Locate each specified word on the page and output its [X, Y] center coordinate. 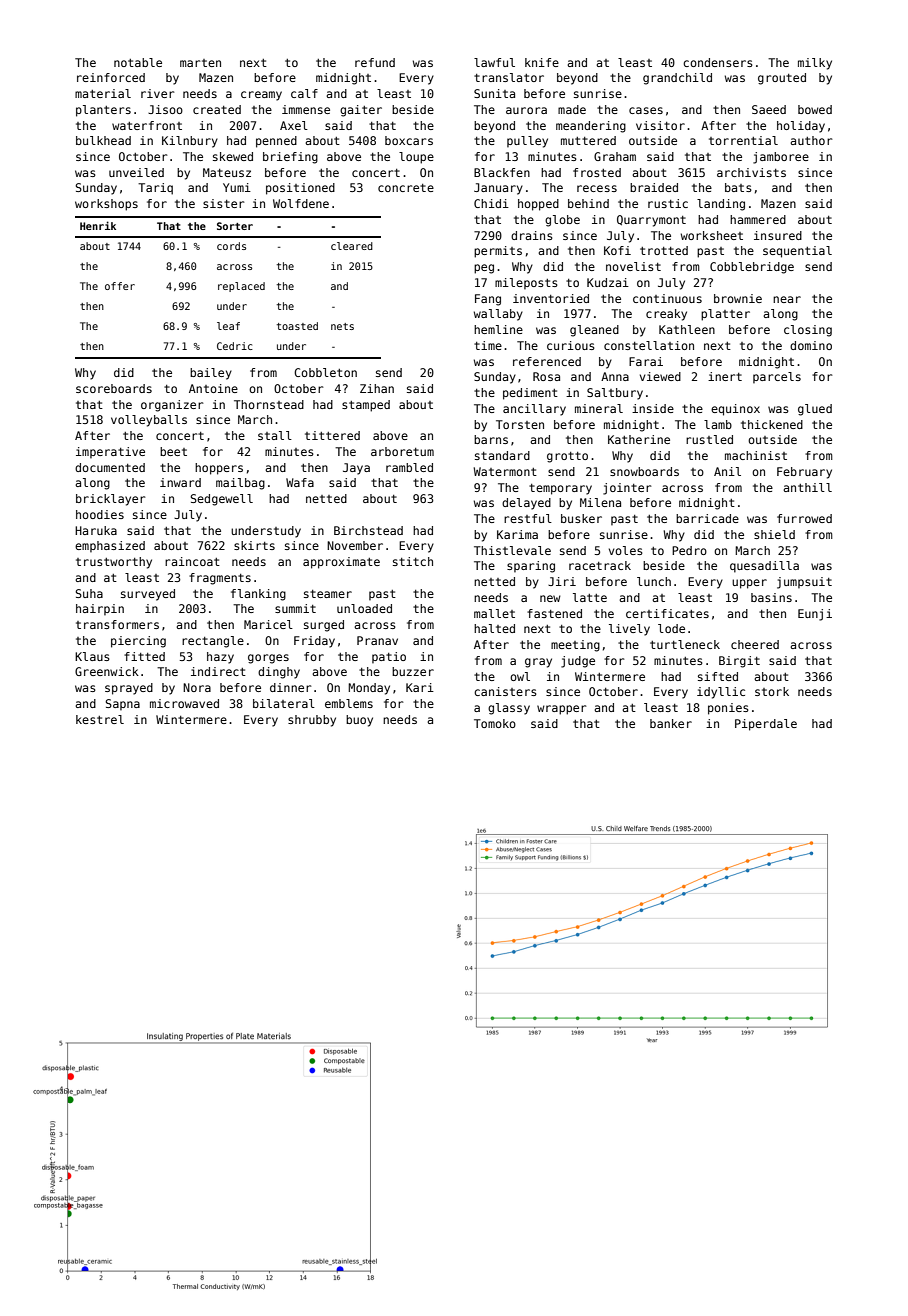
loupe [416, 158]
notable [138, 62]
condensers [718, 62]
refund [375, 62]
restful [528, 518]
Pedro [689, 550]
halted [494, 628]
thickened [772, 424]
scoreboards [114, 388]
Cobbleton [325, 372]
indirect [218, 671]
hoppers [219, 469]
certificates [667, 613]
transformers [117, 624]
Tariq [155, 189]
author [811, 140]
